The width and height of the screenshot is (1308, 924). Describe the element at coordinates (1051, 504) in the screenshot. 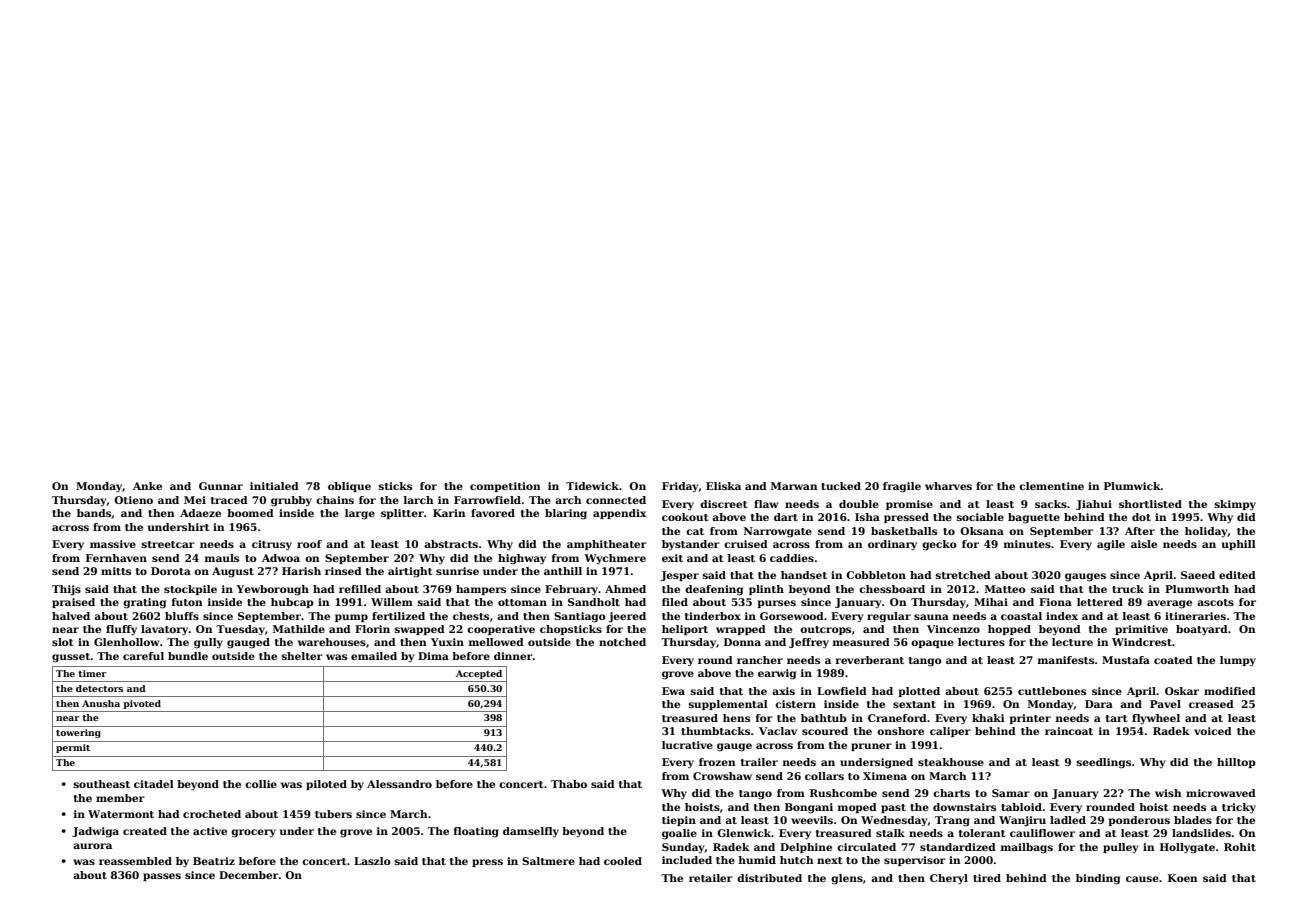

I see `sacks` at that location.
